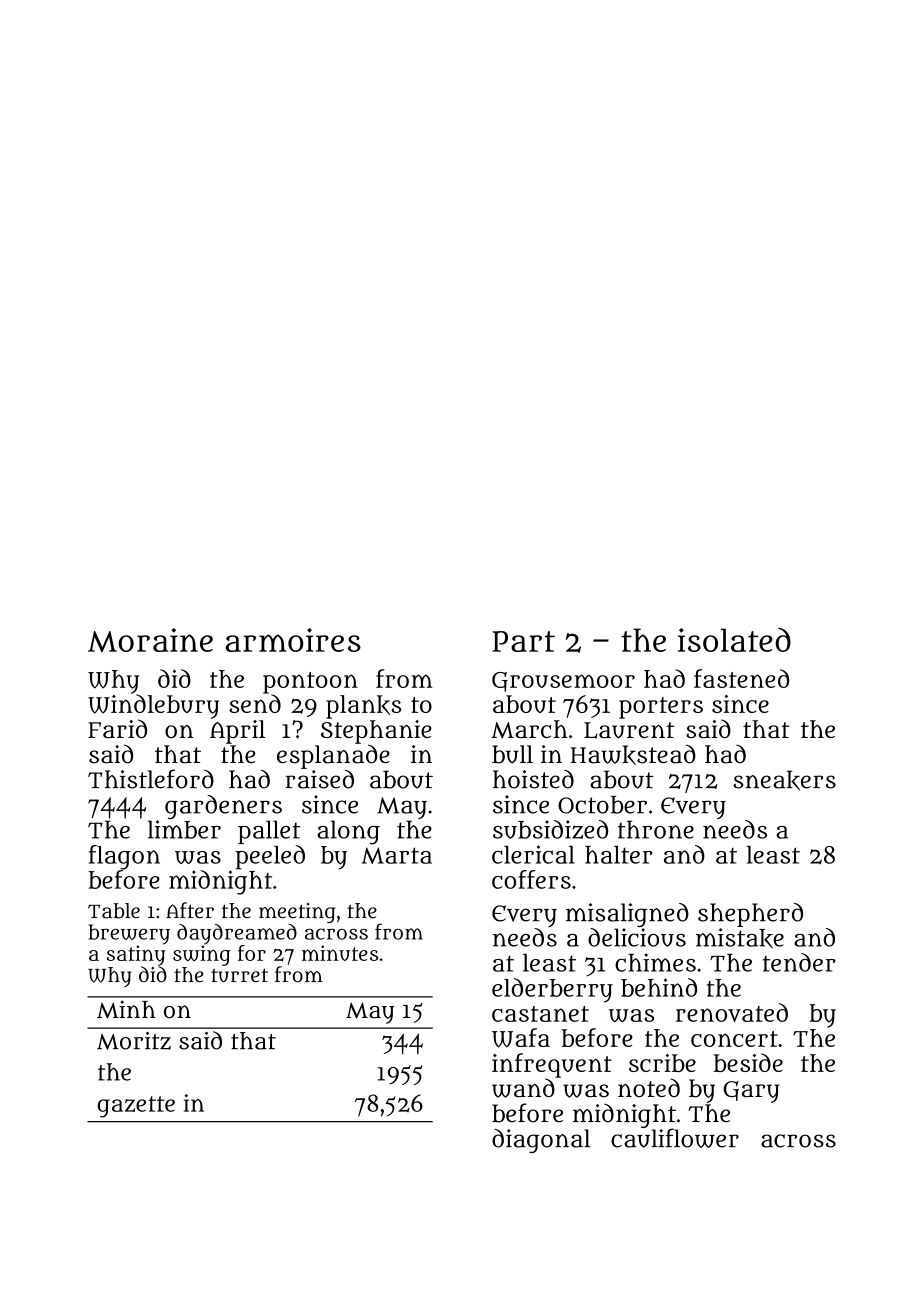 The height and width of the screenshot is (1311, 924). Describe the element at coordinates (136, 1107) in the screenshot. I see `gazette` at that location.
